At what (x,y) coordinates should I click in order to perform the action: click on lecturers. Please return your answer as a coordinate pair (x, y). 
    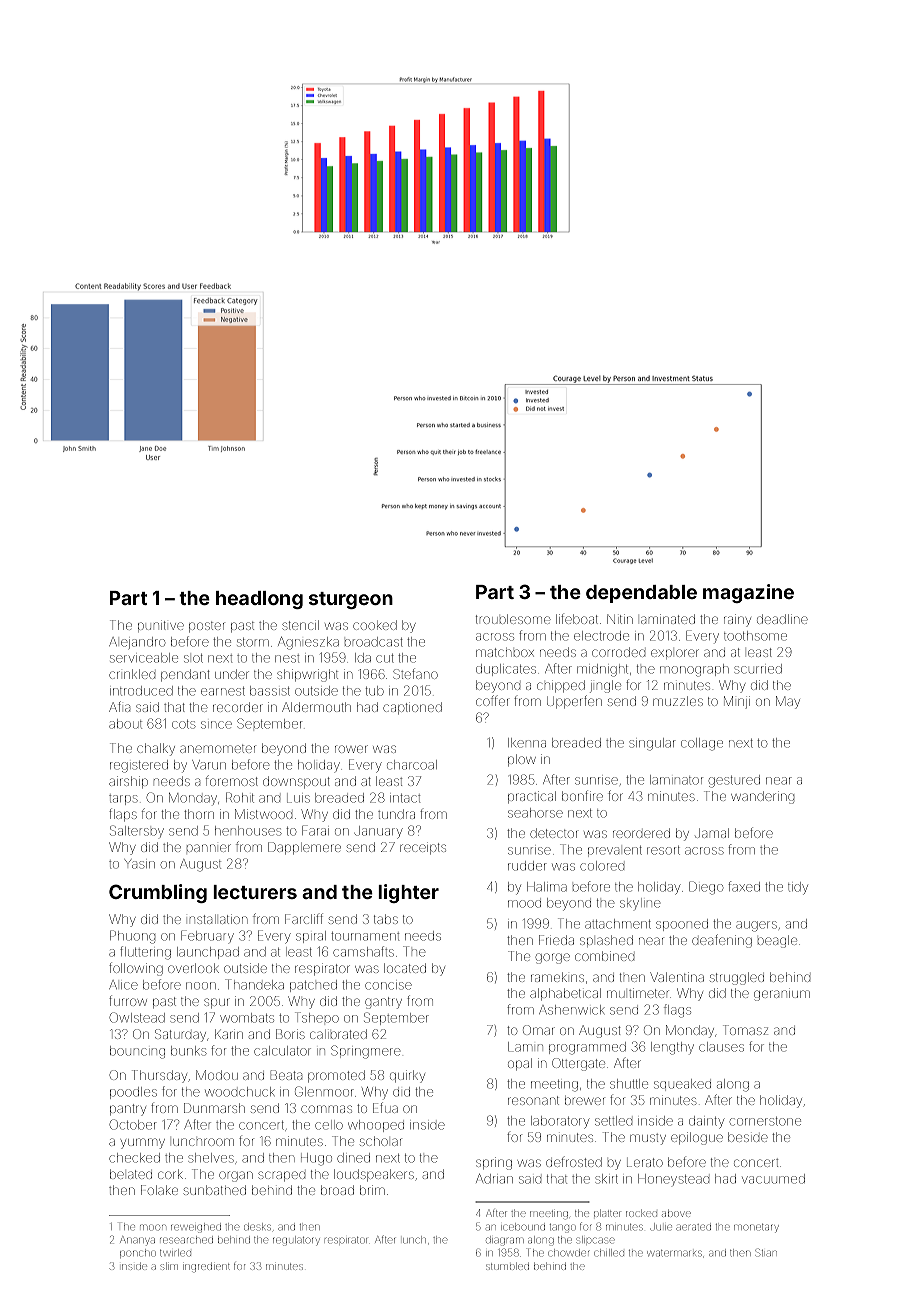
    Looking at the image, I should click on (255, 892).
